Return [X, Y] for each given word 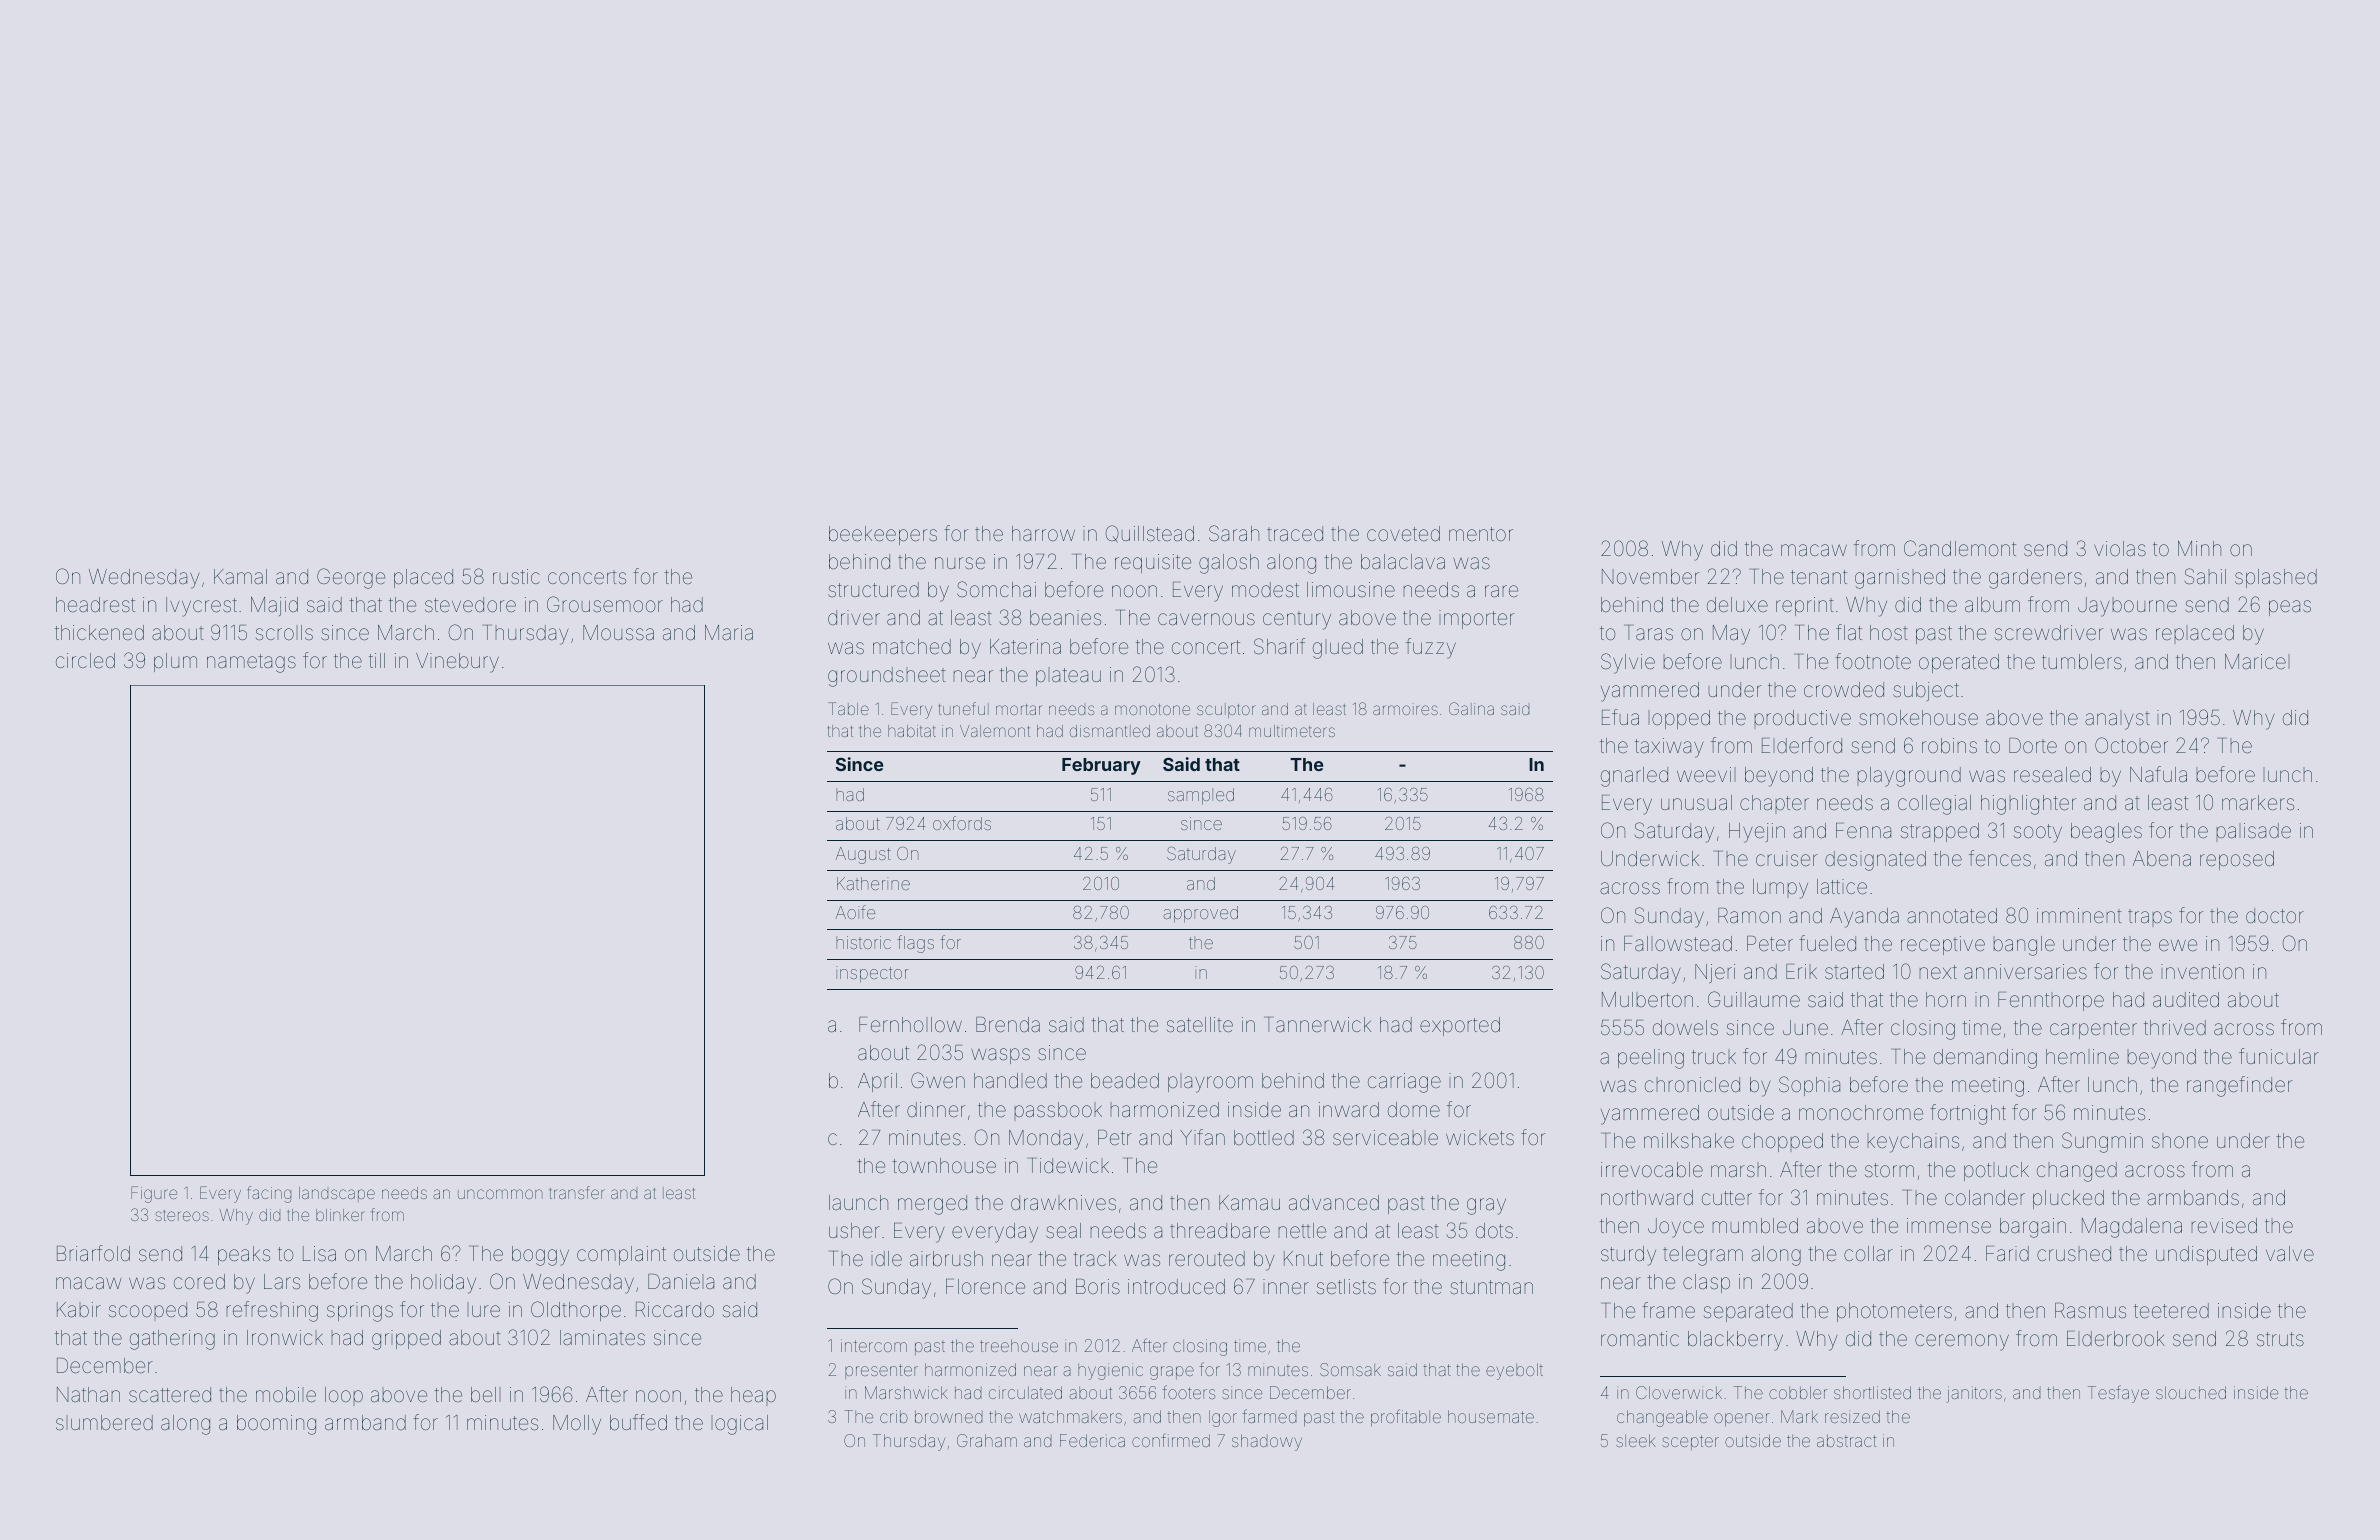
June [1805, 1027]
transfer [577, 1192]
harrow [1043, 533]
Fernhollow [910, 1024]
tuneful [964, 708]
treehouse [1019, 1345]
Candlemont [1960, 548]
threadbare [1220, 1230]
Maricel [2255, 661]
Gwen [938, 1080]
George [351, 578]
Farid [2007, 1253]
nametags [251, 663]
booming [276, 1425]
